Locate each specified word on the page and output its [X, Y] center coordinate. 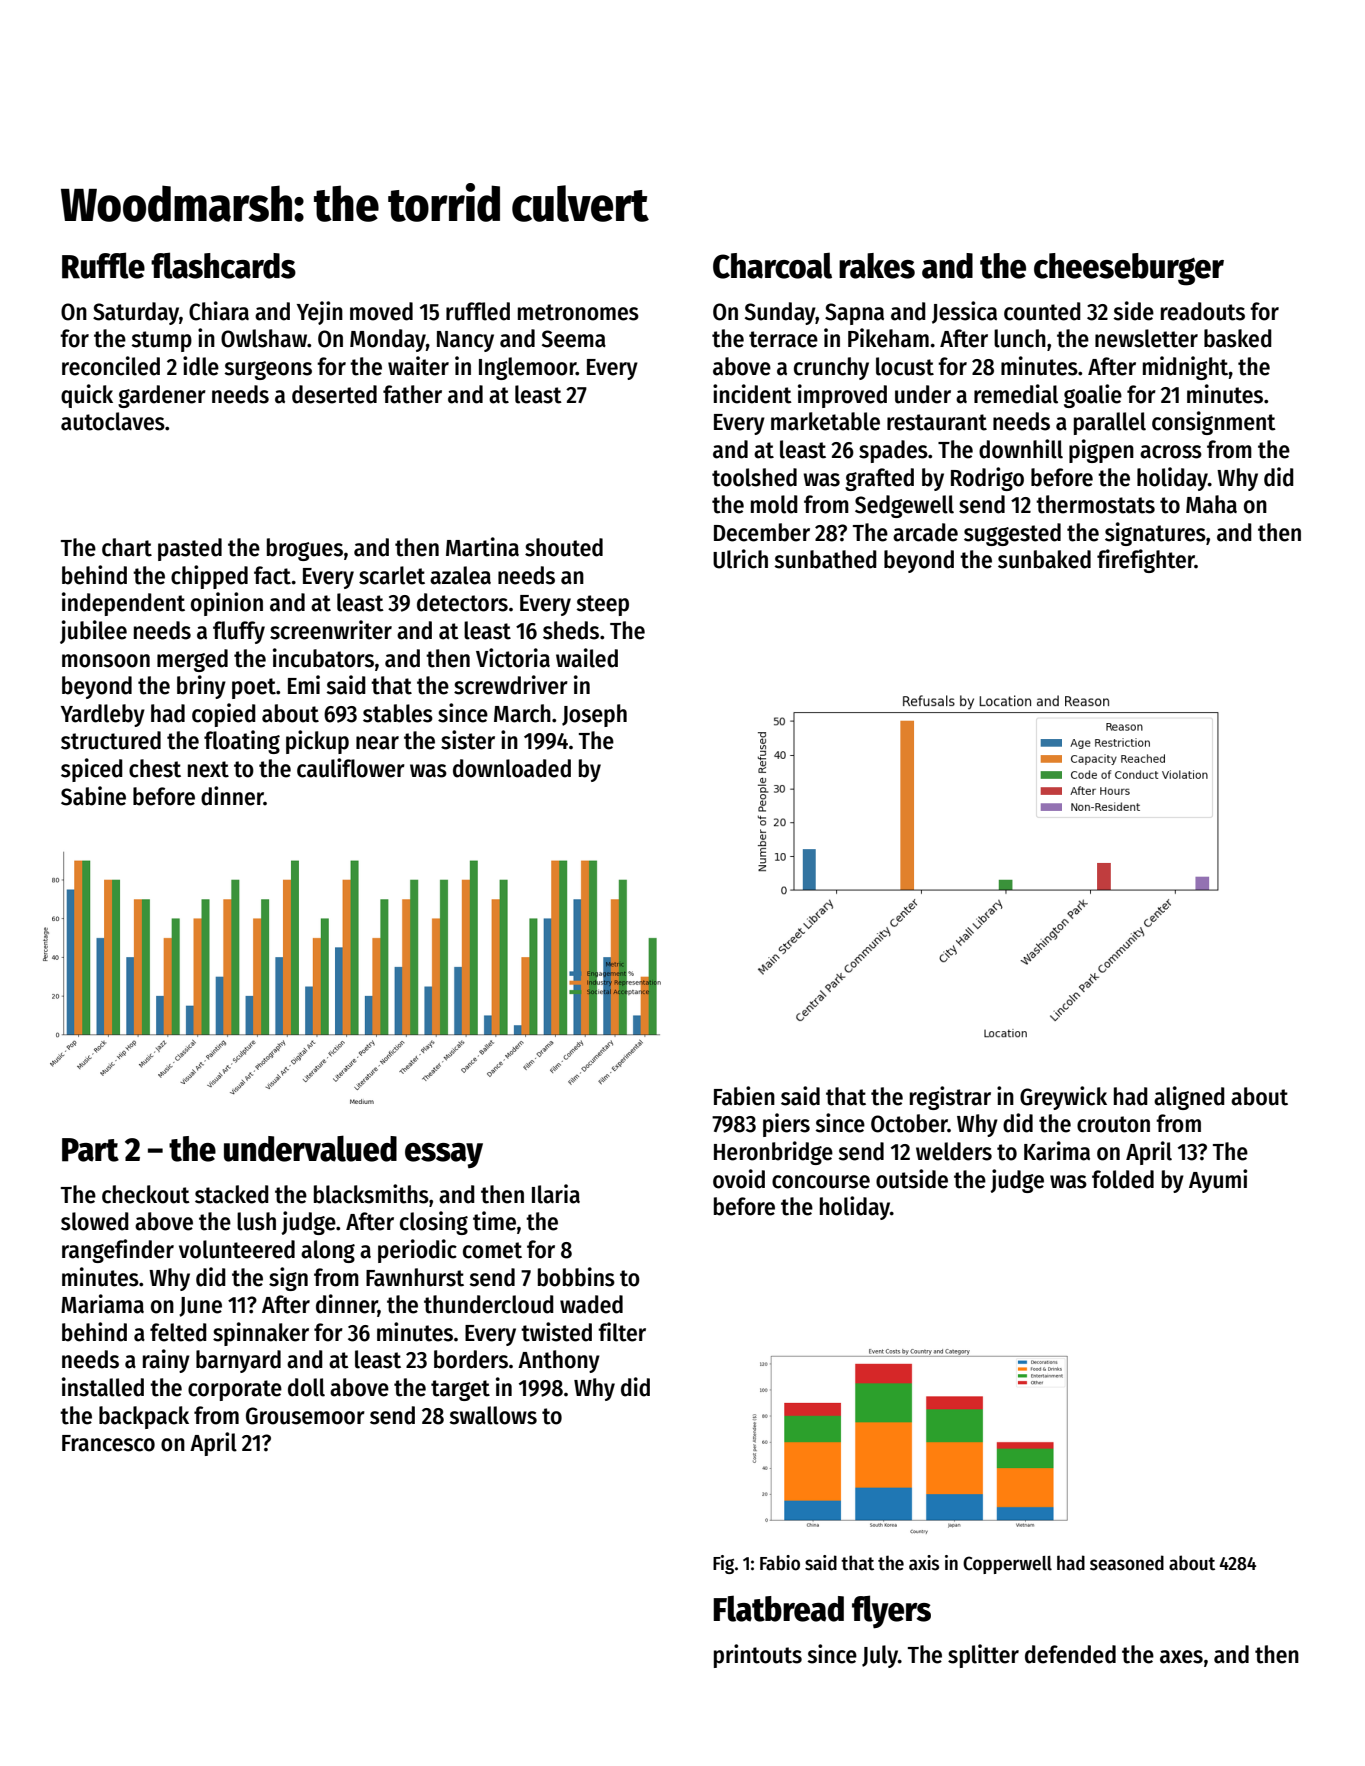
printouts [758, 1656]
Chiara [219, 311]
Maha [1211, 504]
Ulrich [740, 559]
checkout [146, 1194]
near [377, 743]
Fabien [744, 1096]
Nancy [465, 341]
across [1171, 452]
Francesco [108, 1443]
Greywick [1063, 1098]
